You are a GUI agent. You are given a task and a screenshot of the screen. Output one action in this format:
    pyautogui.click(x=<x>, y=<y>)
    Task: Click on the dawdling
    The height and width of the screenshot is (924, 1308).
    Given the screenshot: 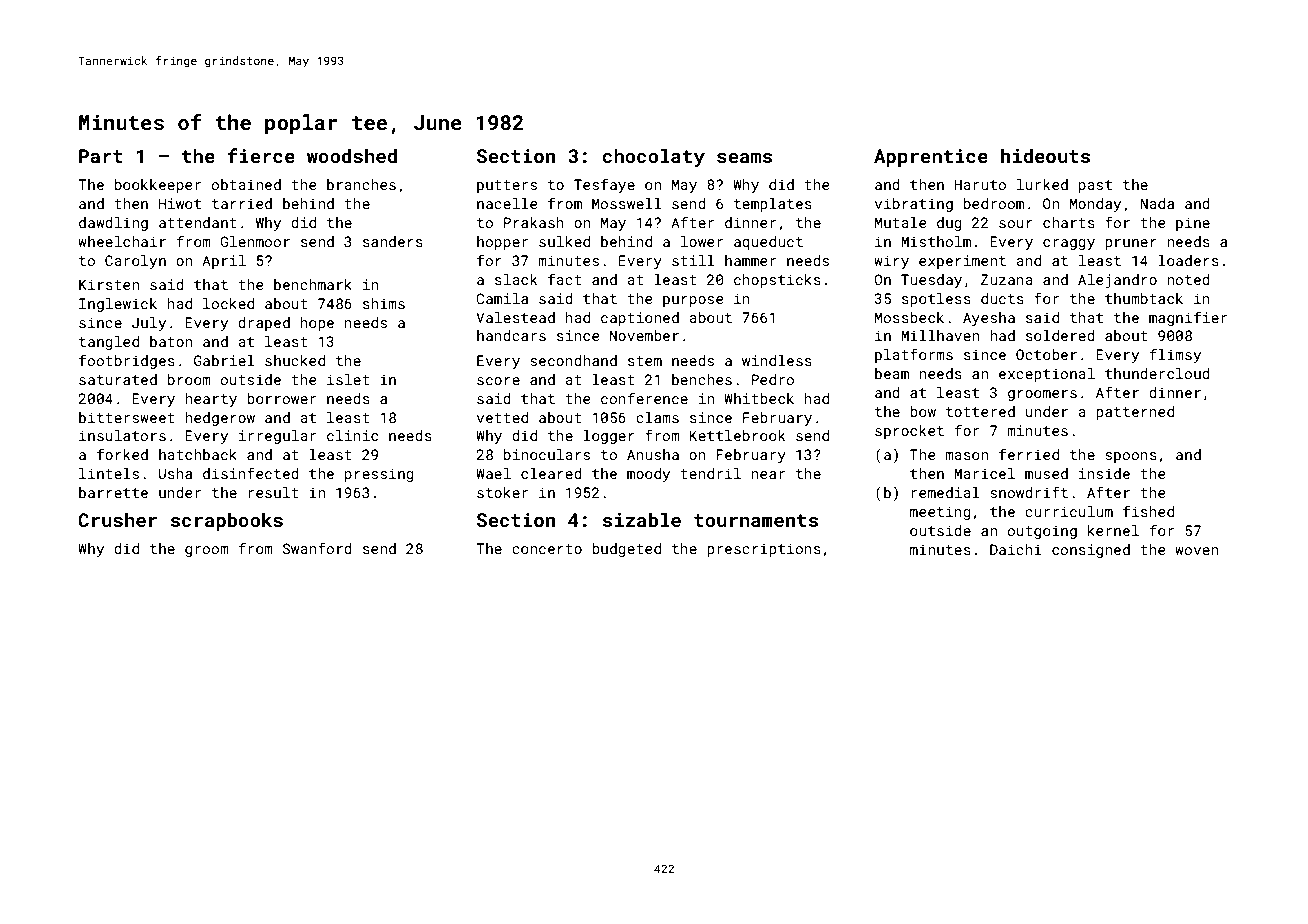 What is the action you would take?
    pyautogui.click(x=113, y=224)
